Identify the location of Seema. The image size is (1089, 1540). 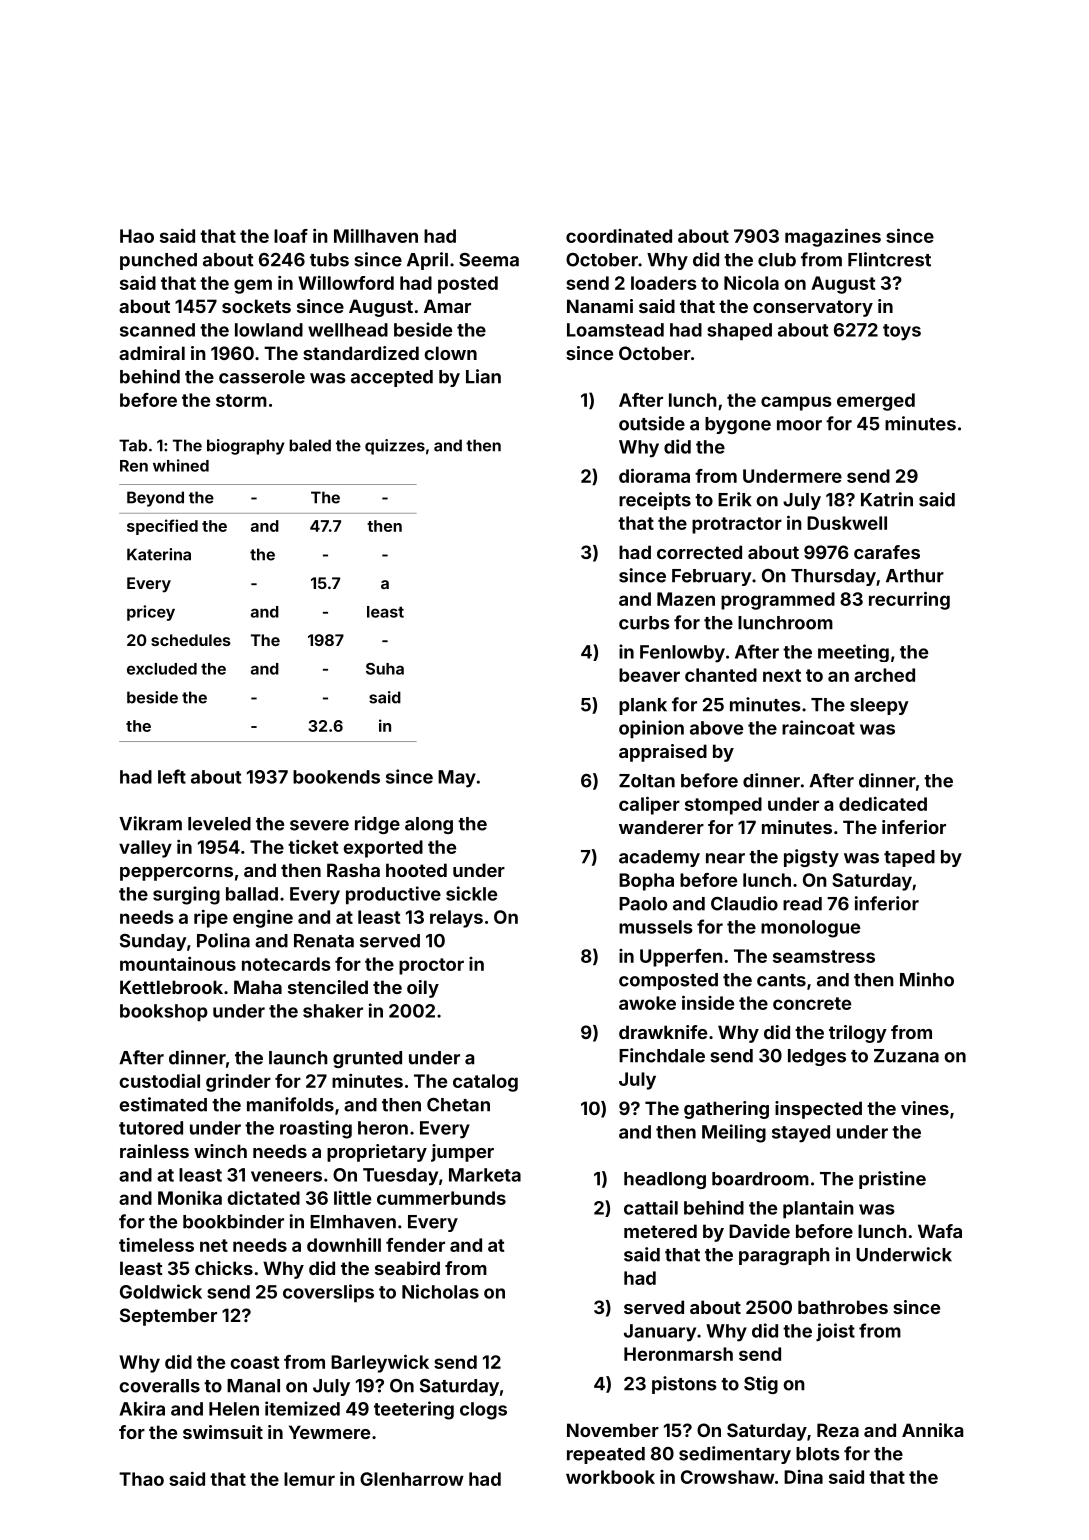
(489, 260).
